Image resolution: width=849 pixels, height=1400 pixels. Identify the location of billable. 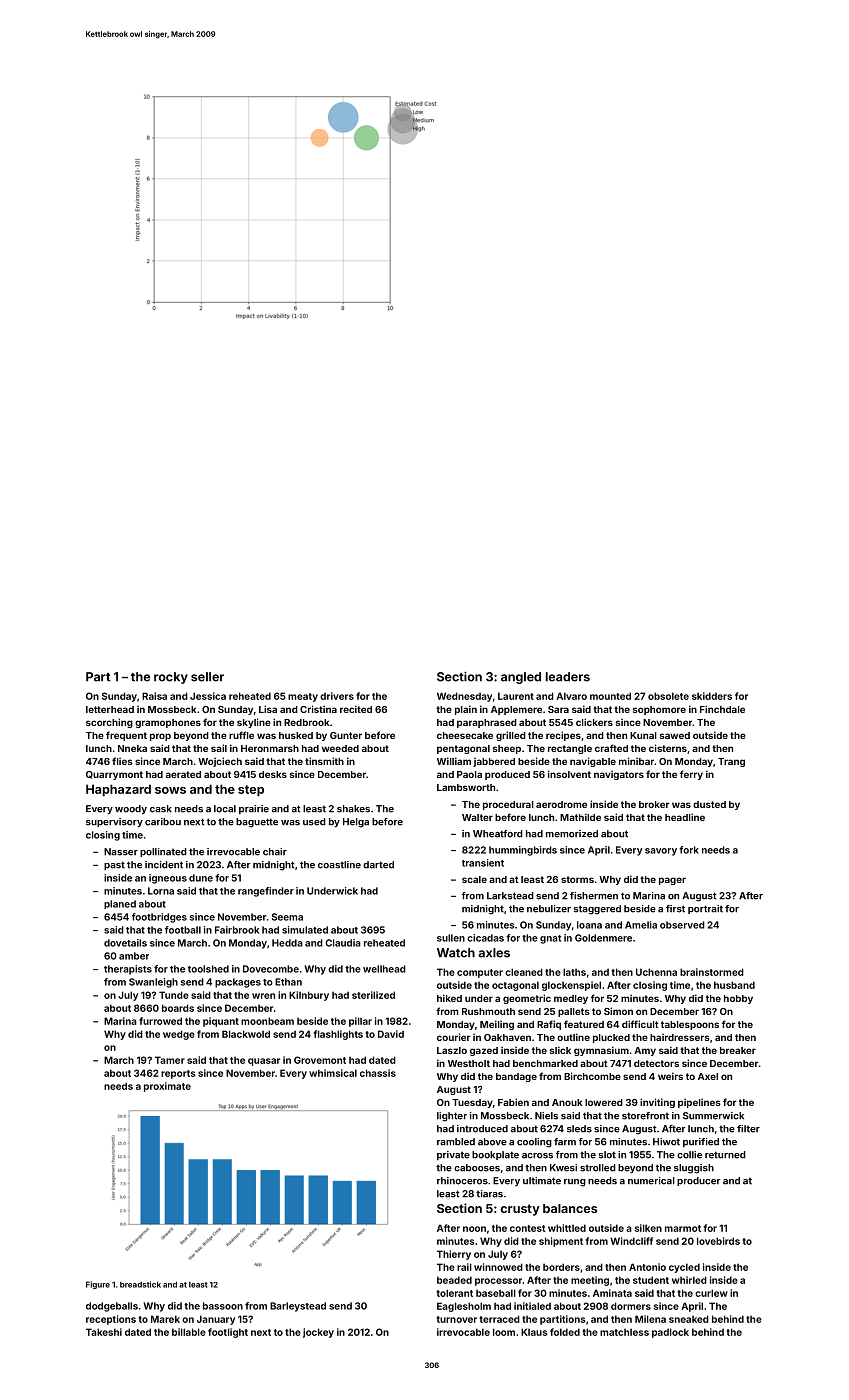
(189, 1332).
